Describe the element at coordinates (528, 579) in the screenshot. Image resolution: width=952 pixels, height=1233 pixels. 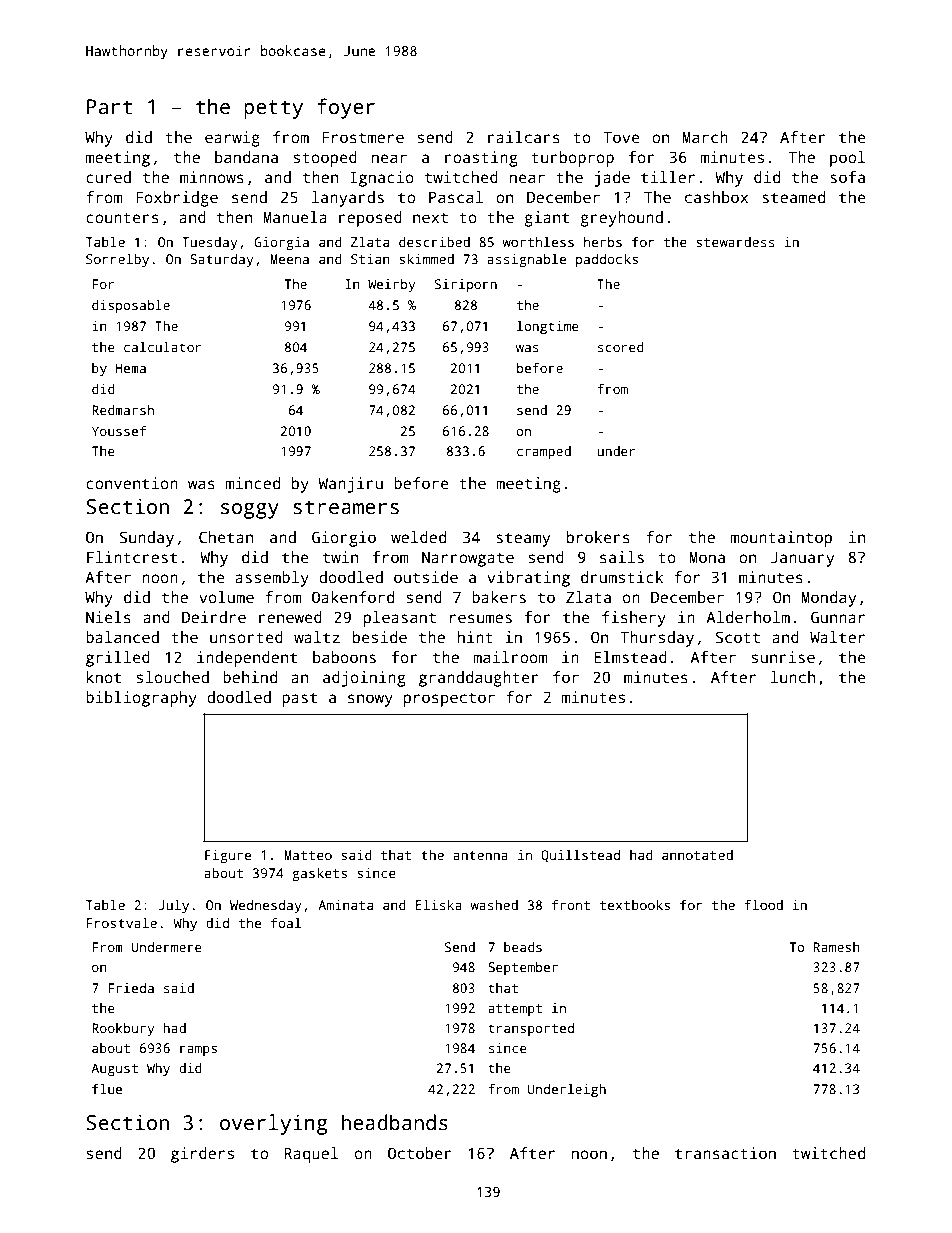
I see `vibrating` at that location.
